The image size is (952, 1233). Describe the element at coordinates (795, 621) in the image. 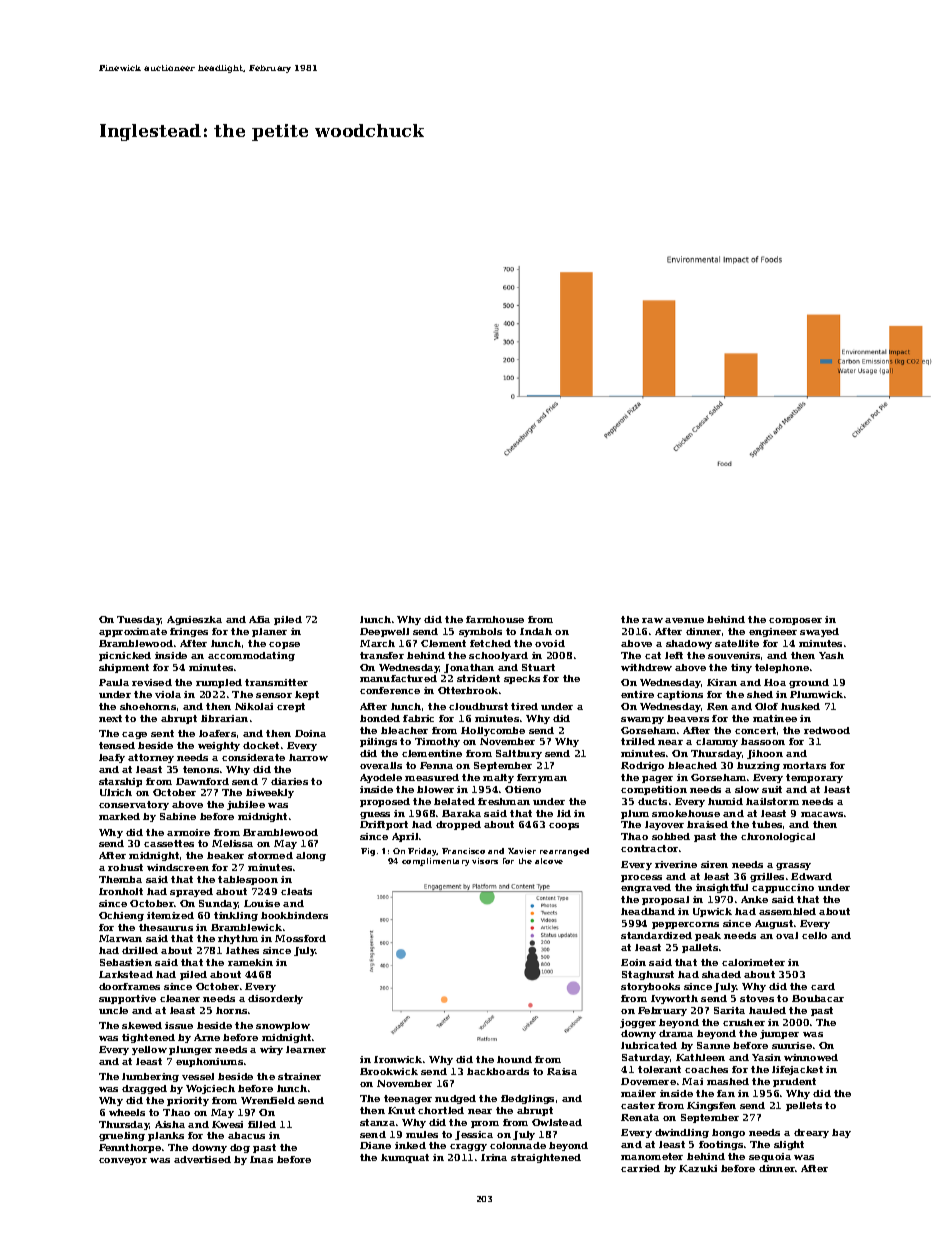

I see `composer` at that location.
